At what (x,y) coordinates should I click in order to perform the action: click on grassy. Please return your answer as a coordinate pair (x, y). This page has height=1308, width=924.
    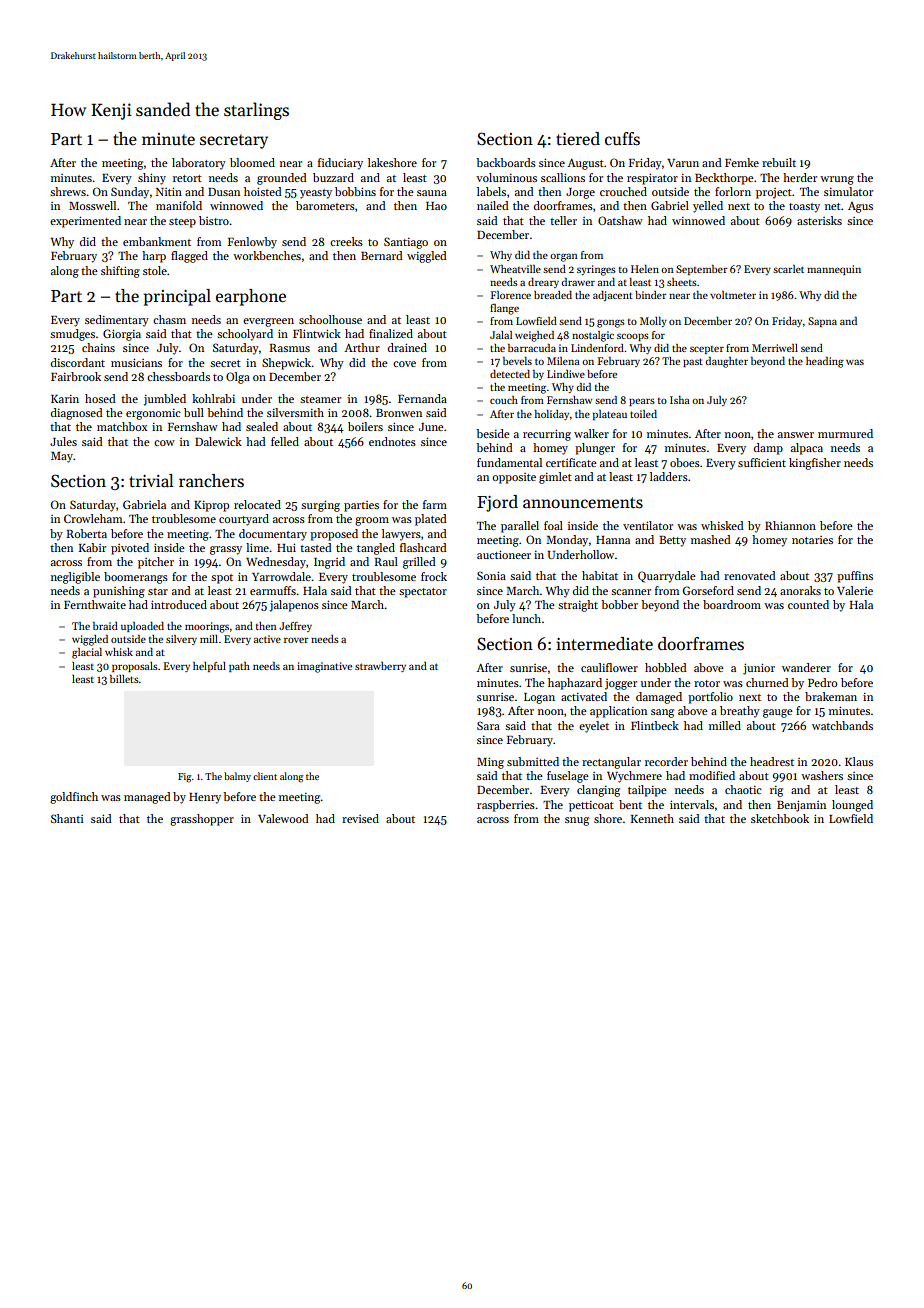
    Looking at the image, I should click on (226, 550).
